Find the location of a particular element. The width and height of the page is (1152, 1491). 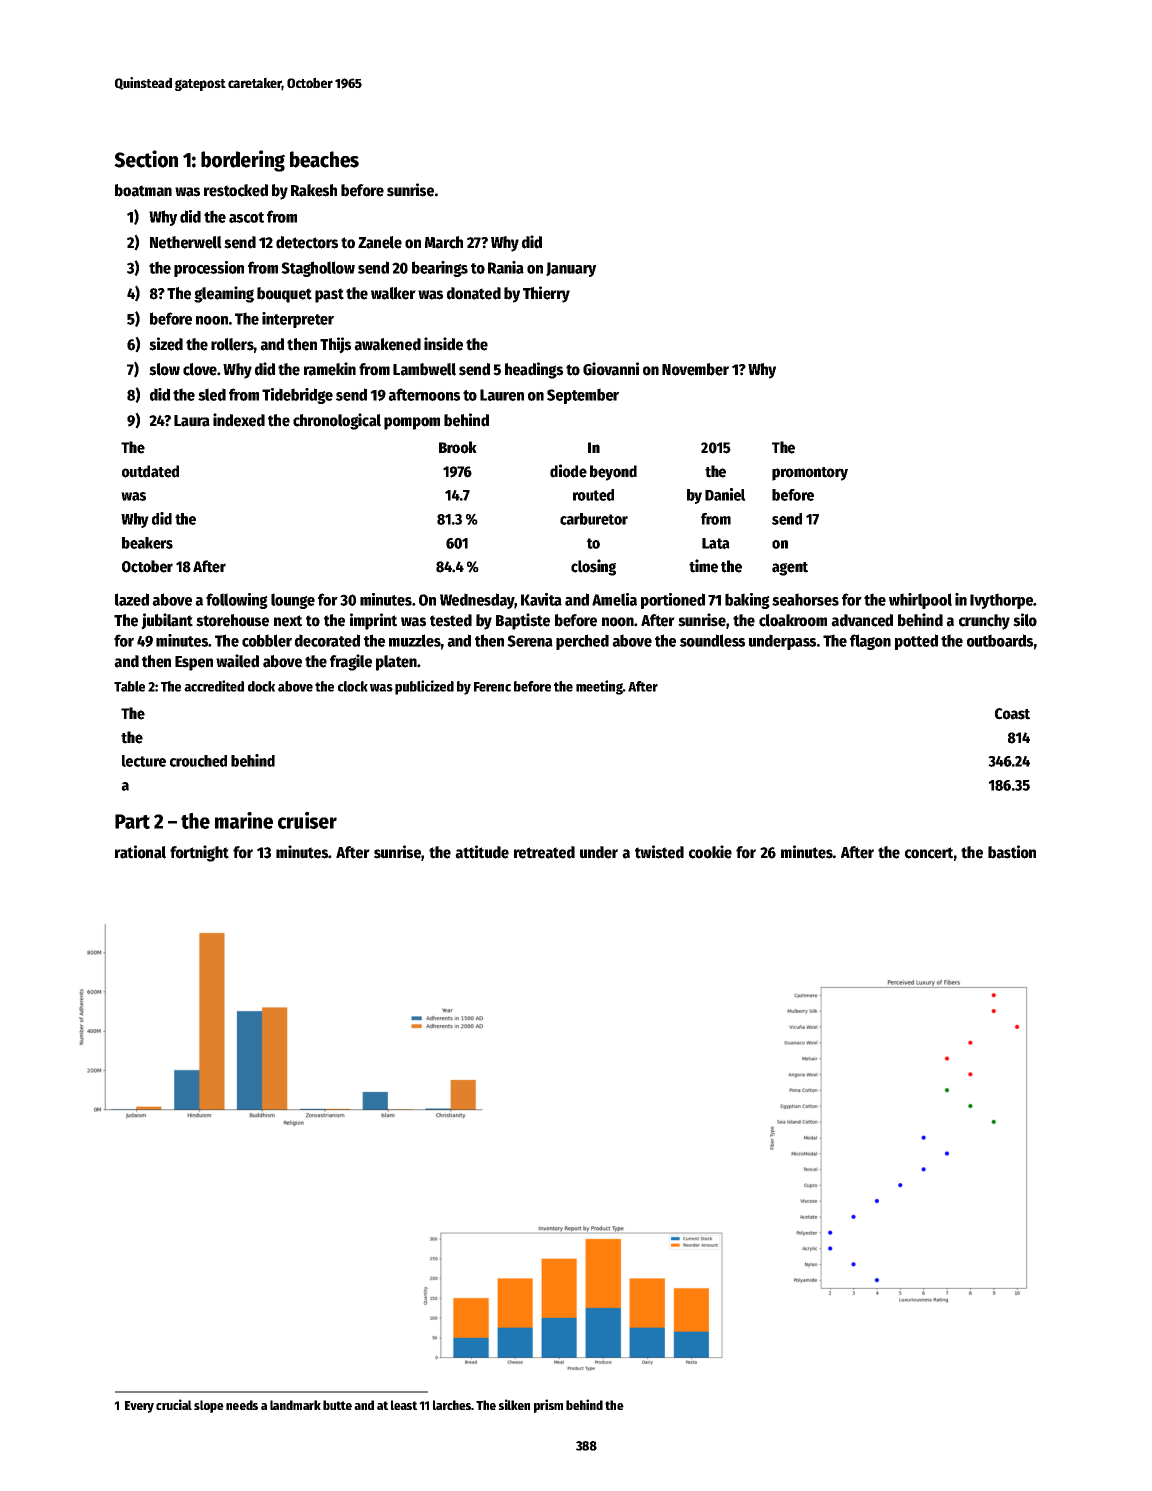

Coast is located at coordinates (1012, 714).
